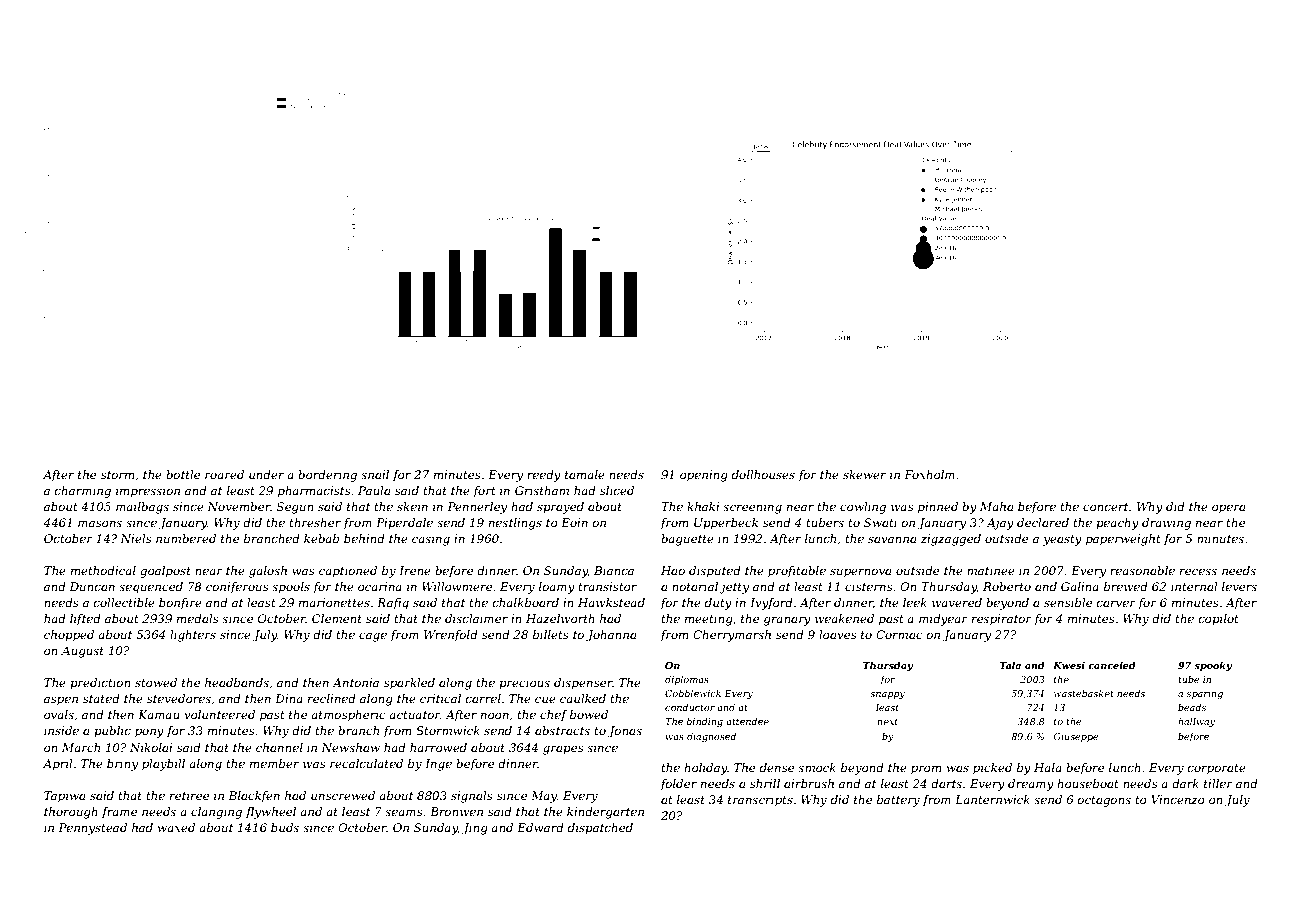 The image size is (1308, 924). Describe the element at coordinates (483, 698) in the screenshot. I see `carrel` at that location.
